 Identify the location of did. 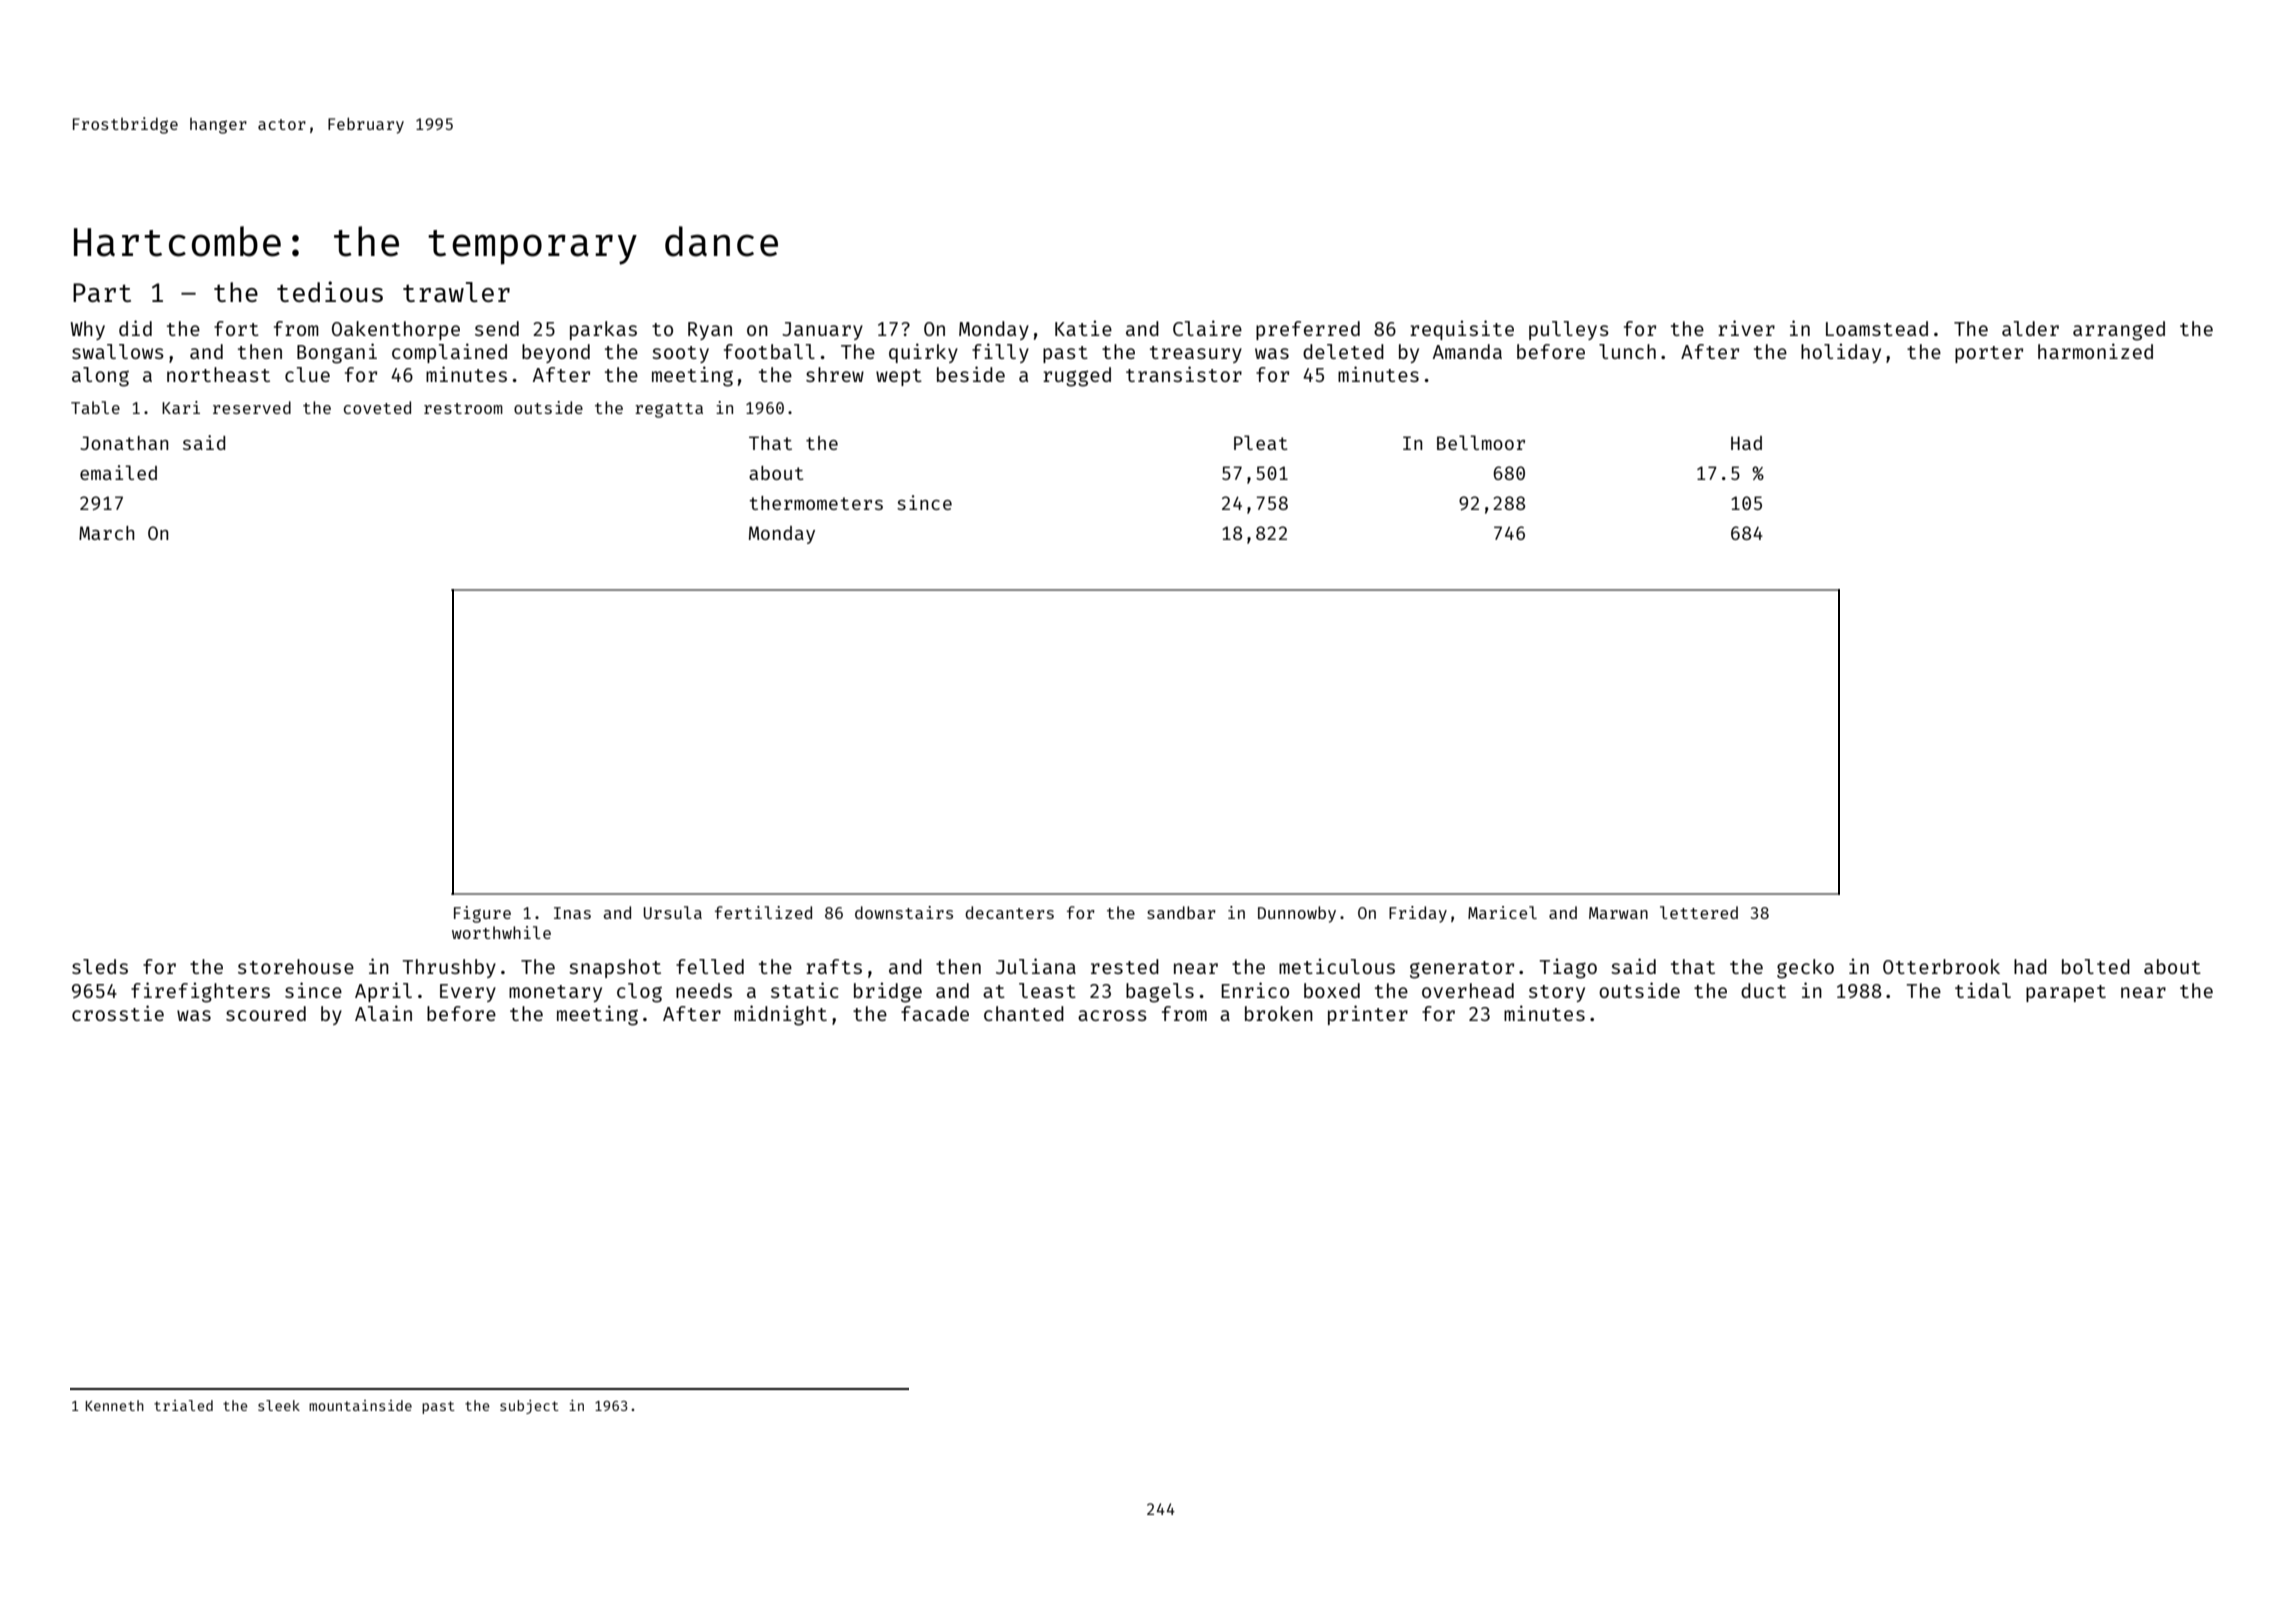
(135, 328).
